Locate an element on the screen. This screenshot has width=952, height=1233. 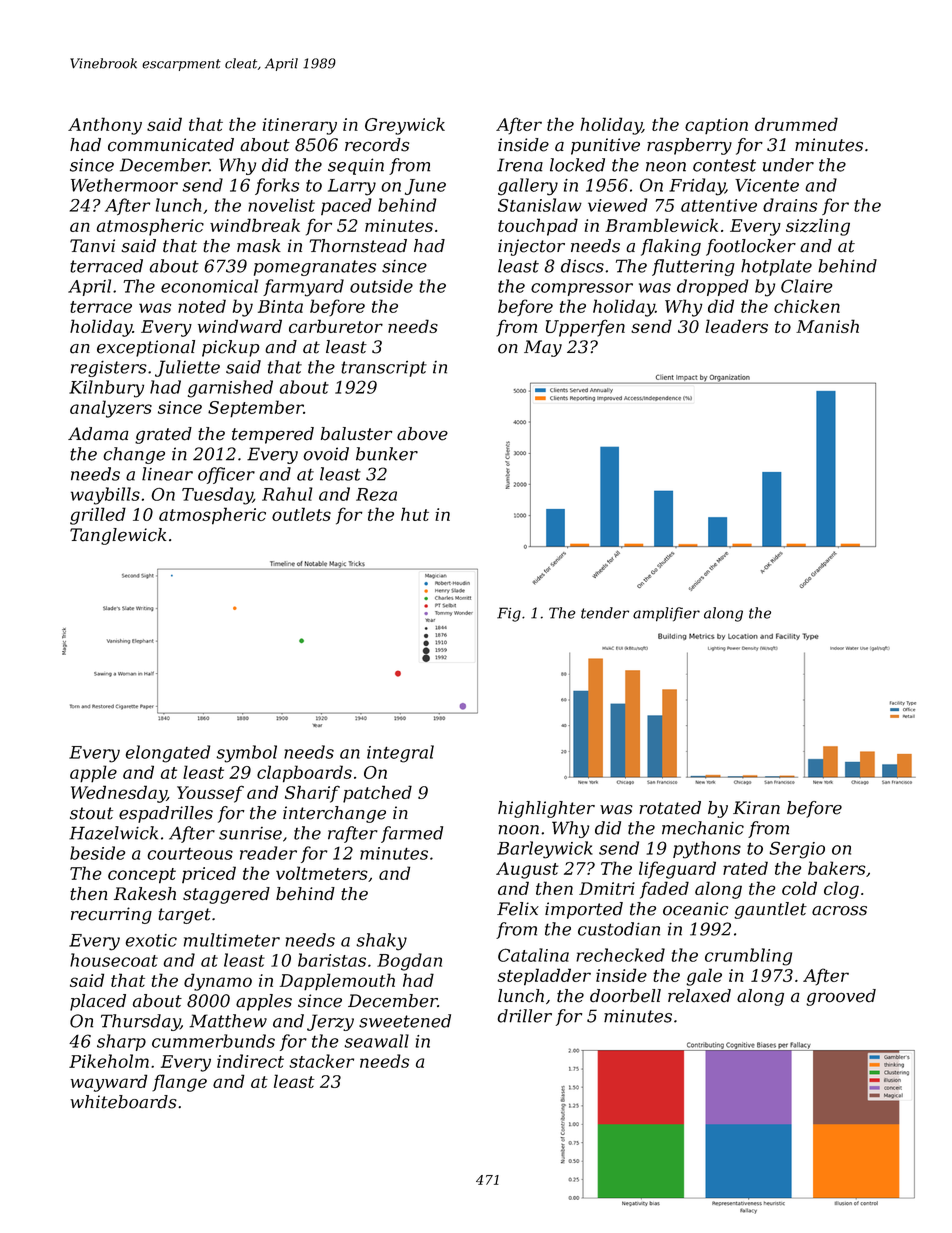
outlets is located at coordinates (301, 514).
